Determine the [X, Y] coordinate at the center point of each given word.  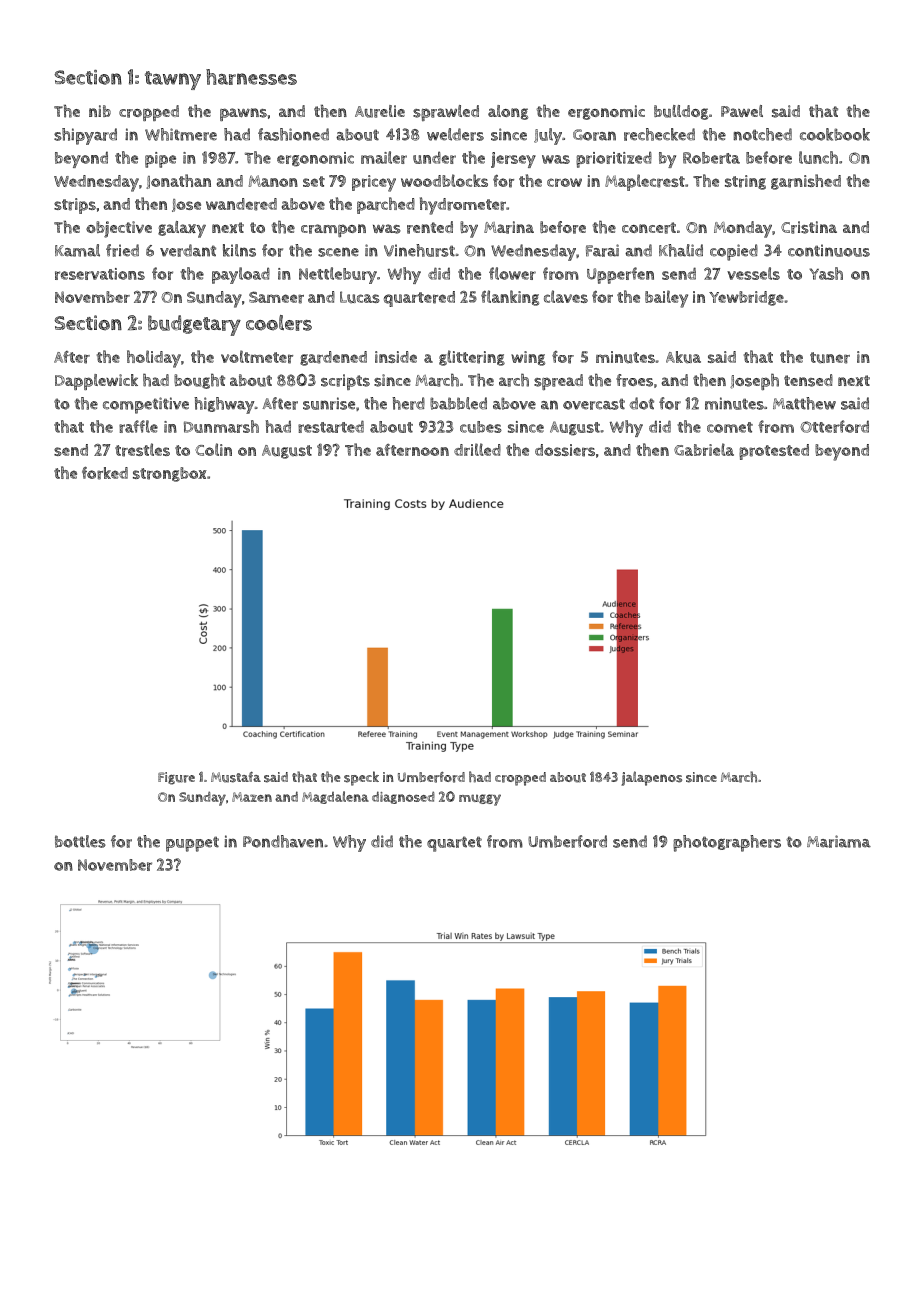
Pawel [742, 111]
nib [100, 111]
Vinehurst [419, 250]
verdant [188, 250]
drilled [477, 449]
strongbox [170, 474]
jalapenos [651, 778]
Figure [176, 778]
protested [774, 452]
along [508, 112]
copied [734, 252]
